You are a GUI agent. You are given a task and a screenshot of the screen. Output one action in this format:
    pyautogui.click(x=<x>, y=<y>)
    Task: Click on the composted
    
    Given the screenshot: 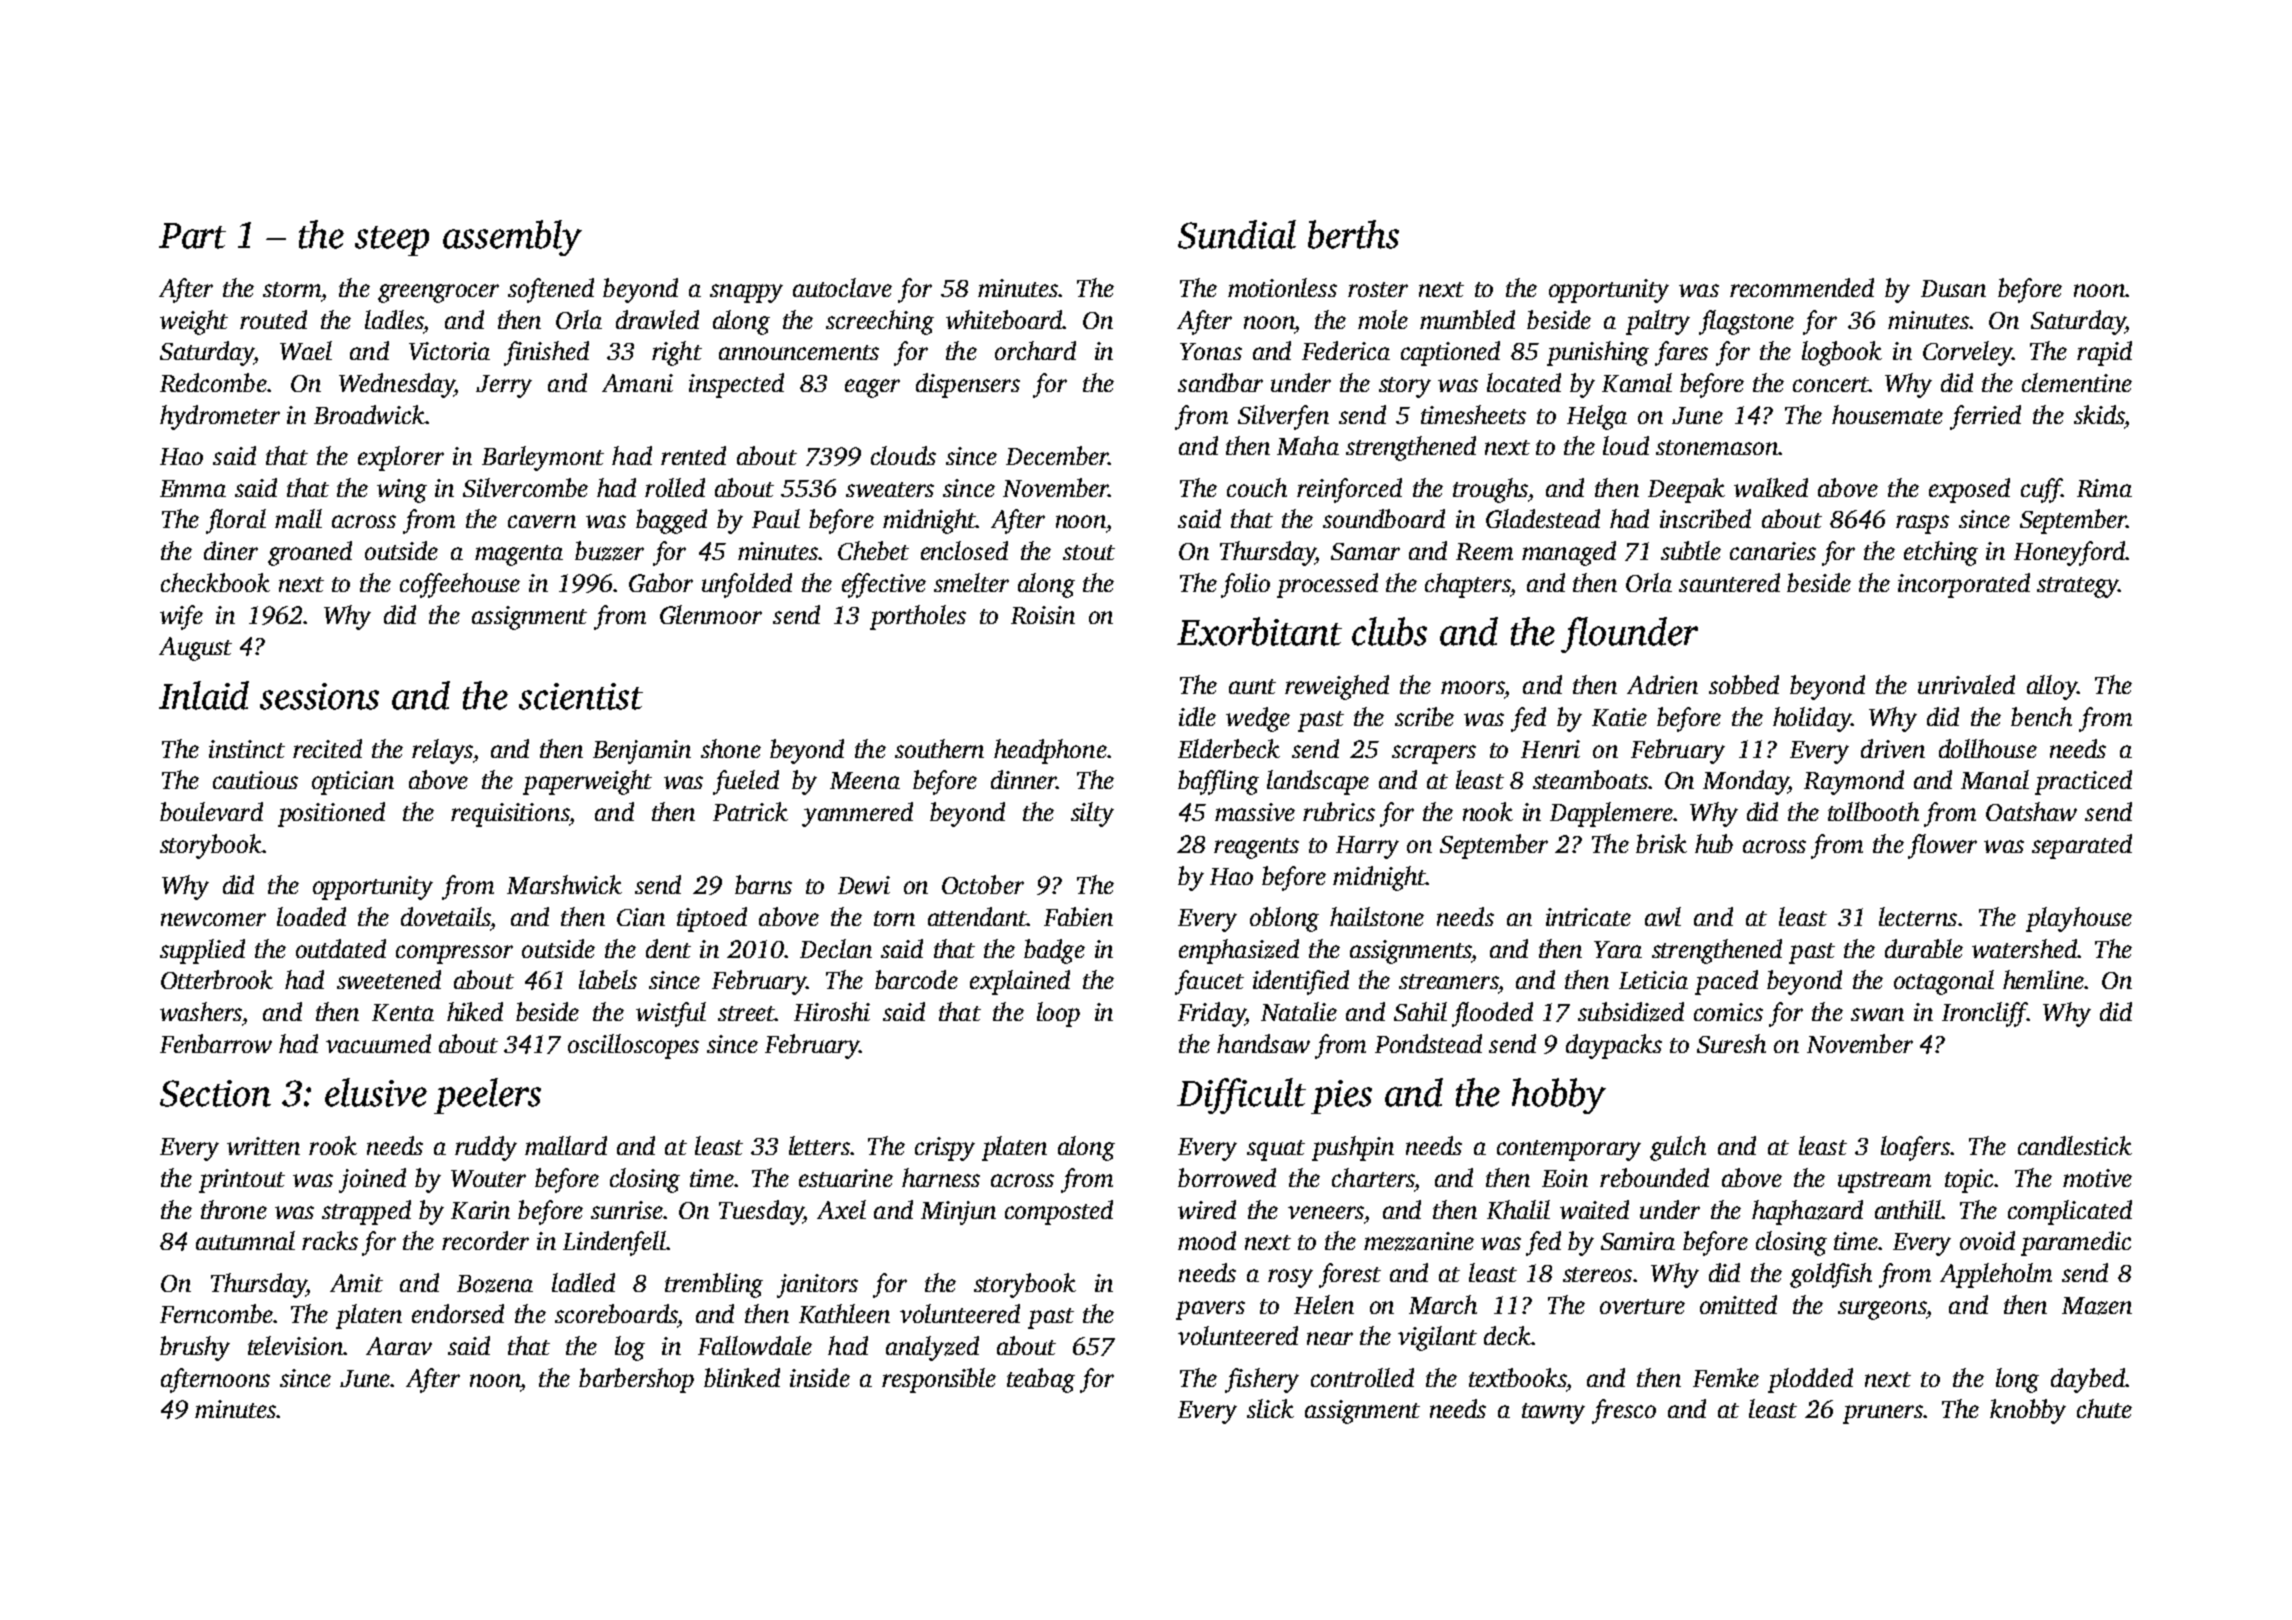 What is the action you would take?
    pyautogui.click(x=1059, y=1212)
